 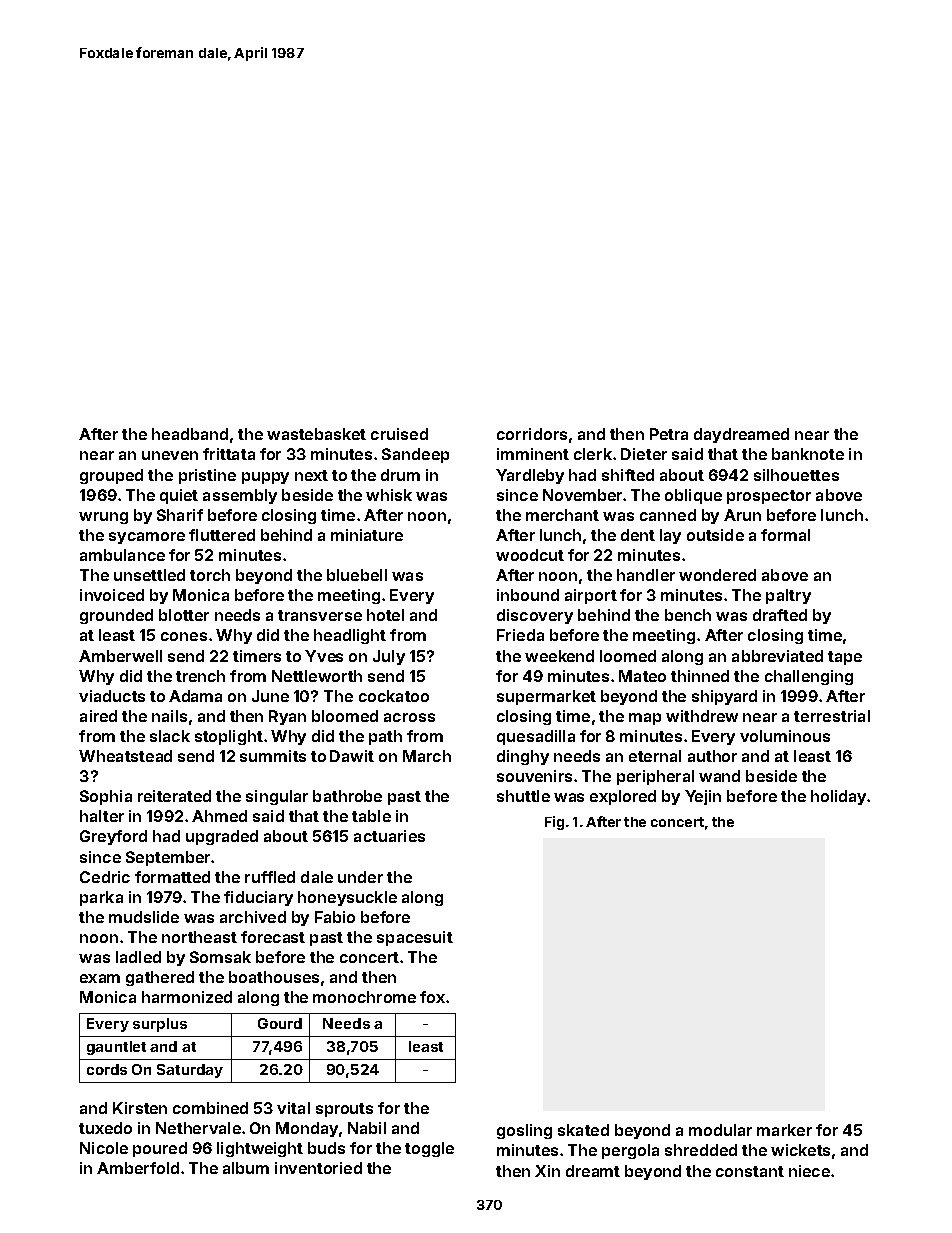 What do you see at coordinates (838, 797) in the screenshot?
I see `holiday` at bounding box center [838, 797].
